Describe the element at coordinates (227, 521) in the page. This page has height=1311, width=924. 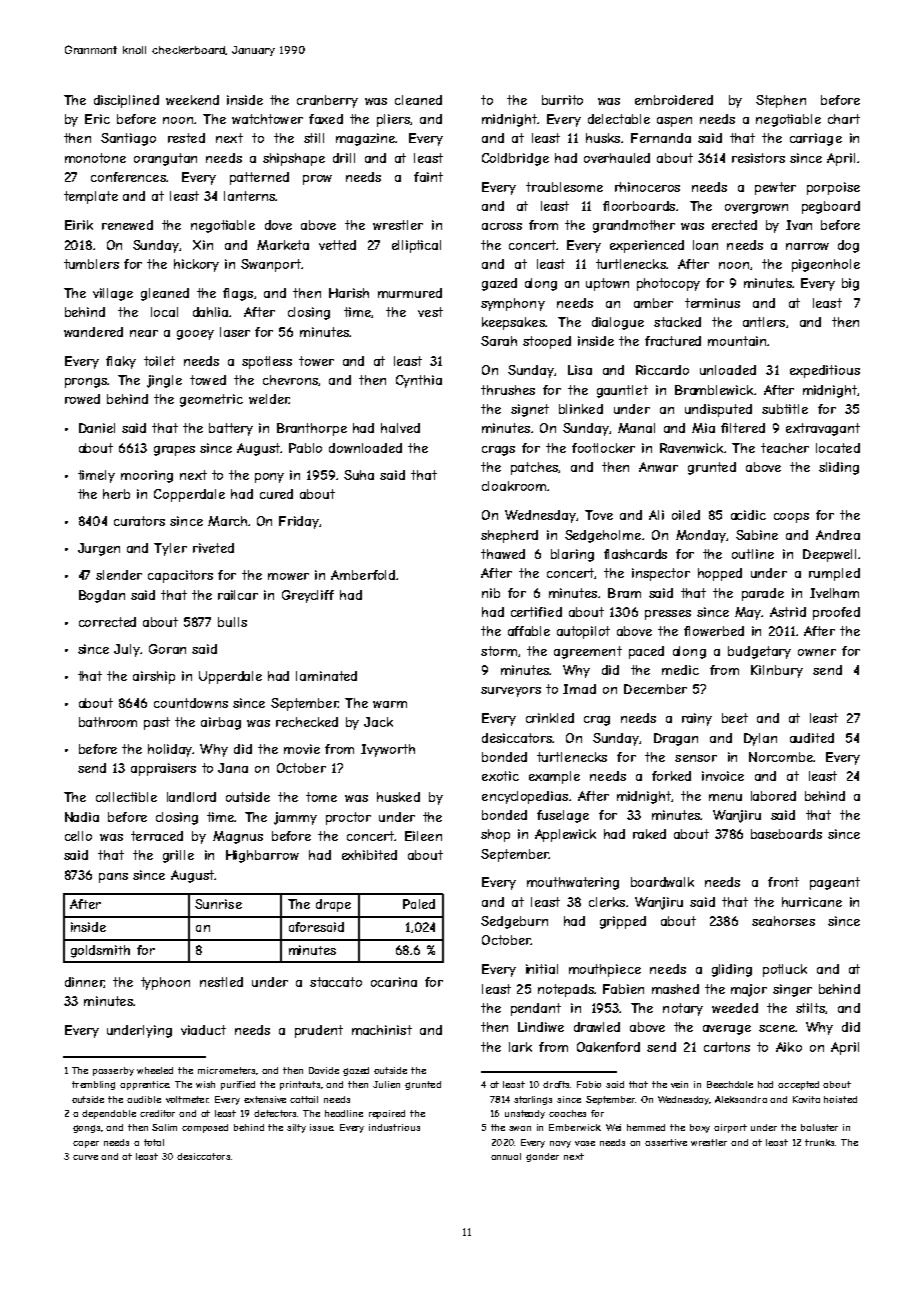
I see `March` at that location.
